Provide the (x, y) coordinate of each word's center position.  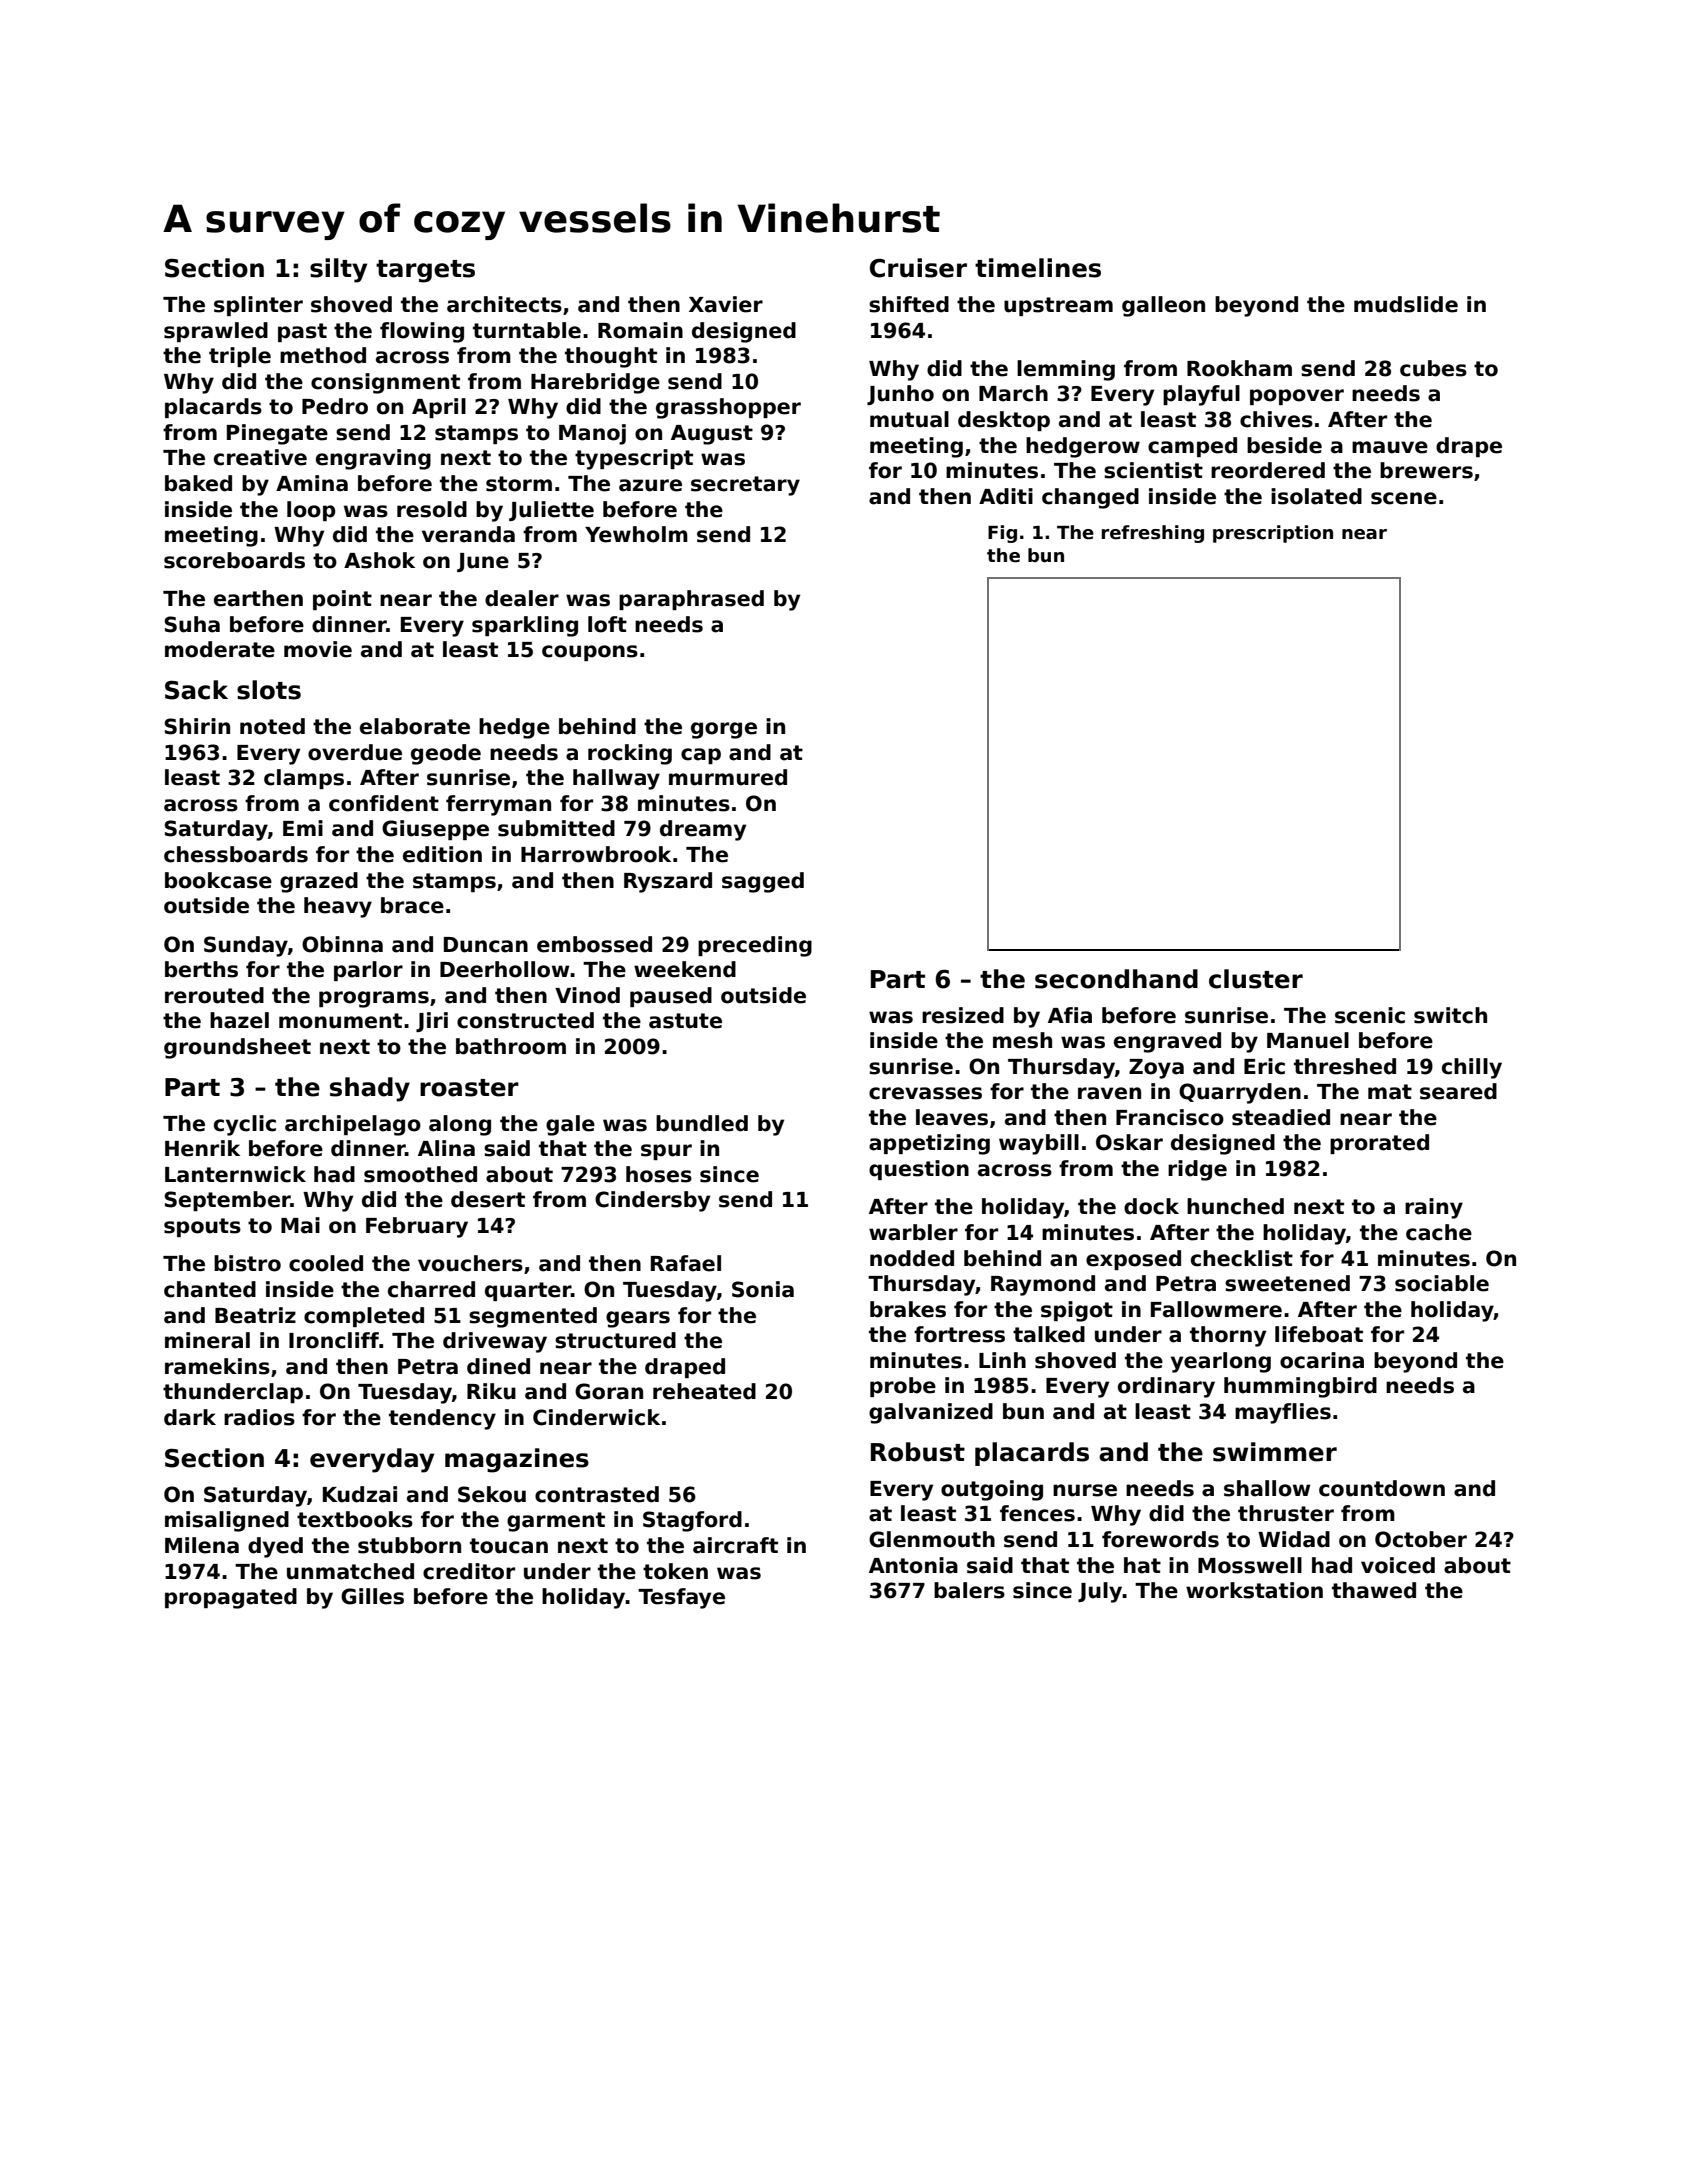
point (342, 600)
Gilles (372, 1596)
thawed (1374, 1590)
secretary (745, 486)
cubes (1433, 368)
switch (1450, 1015)
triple (240, 357)
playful (1201, 395)
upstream (1058, 306)
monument (340, 1021)
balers (969, 1590)
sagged (763, 882)
